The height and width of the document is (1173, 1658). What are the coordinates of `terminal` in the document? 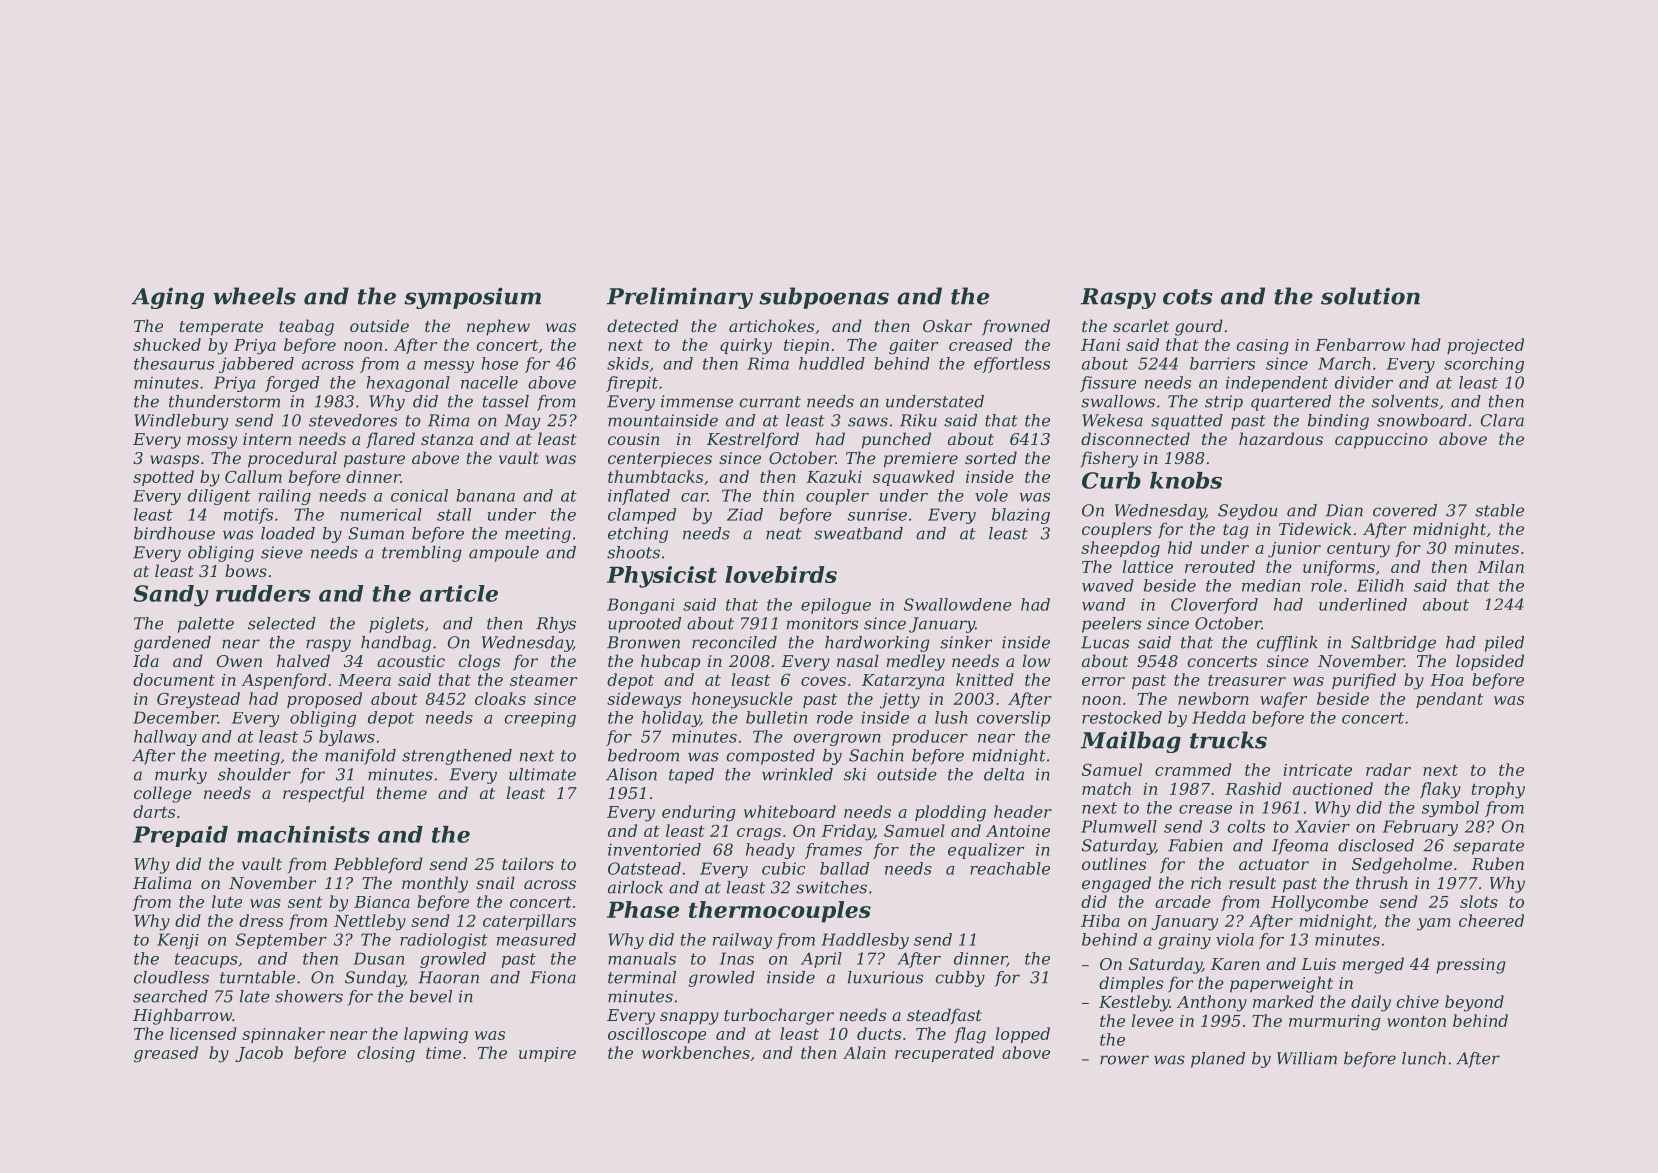 It's located at (642, 977).
